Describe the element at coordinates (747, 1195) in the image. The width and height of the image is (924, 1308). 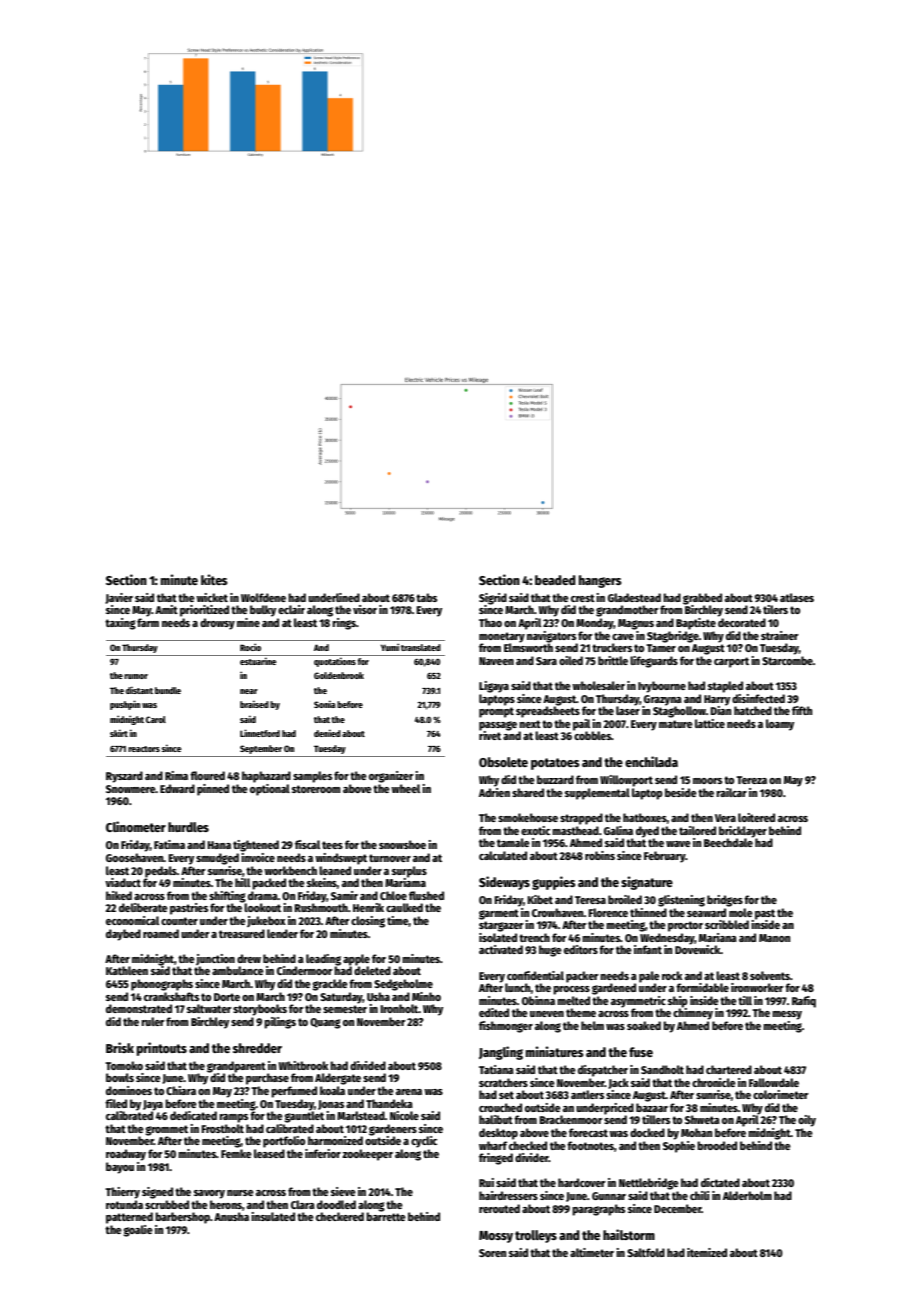
I see `Alderholm` at that location.
